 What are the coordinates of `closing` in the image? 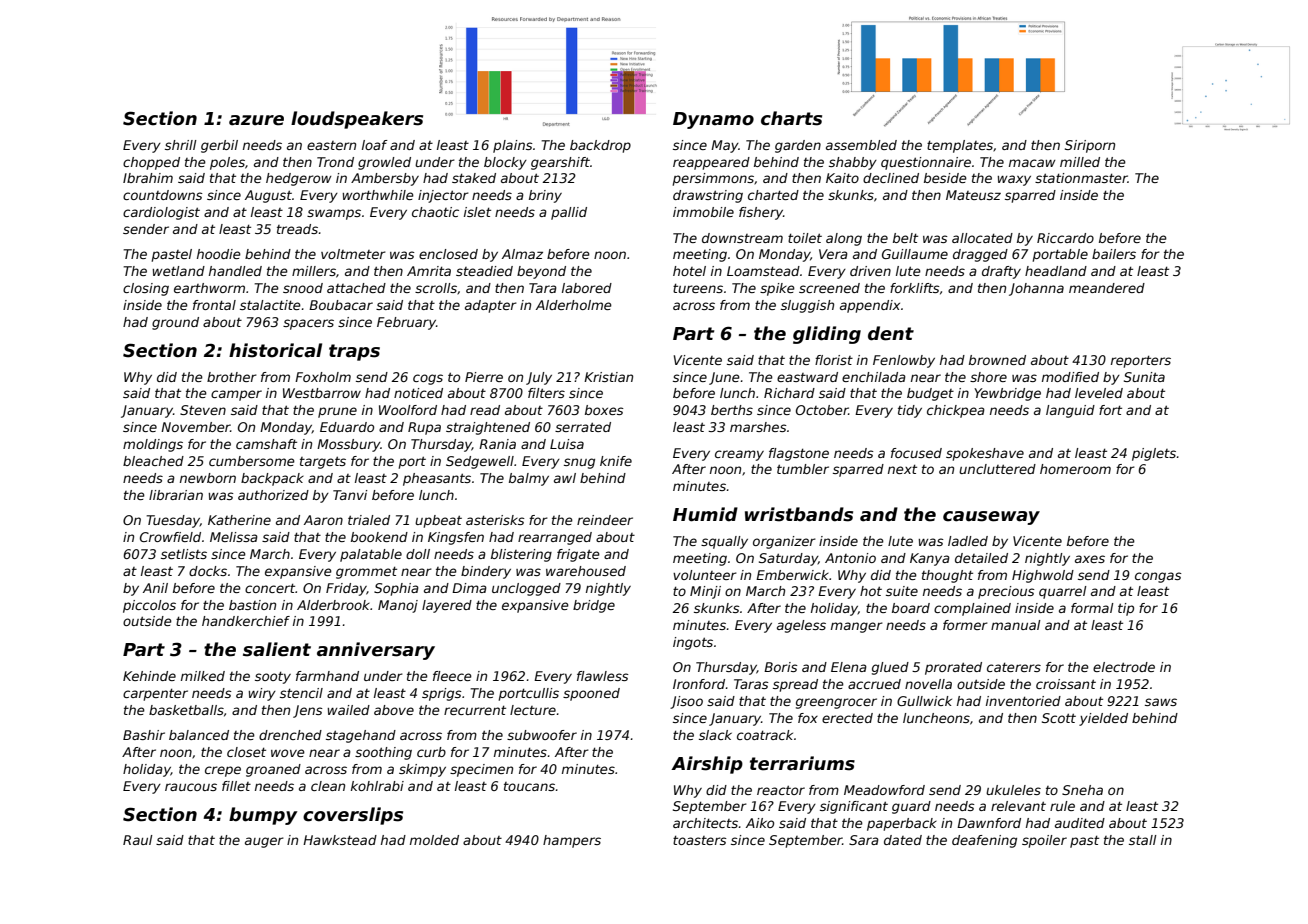 It's located at (146, 289).
